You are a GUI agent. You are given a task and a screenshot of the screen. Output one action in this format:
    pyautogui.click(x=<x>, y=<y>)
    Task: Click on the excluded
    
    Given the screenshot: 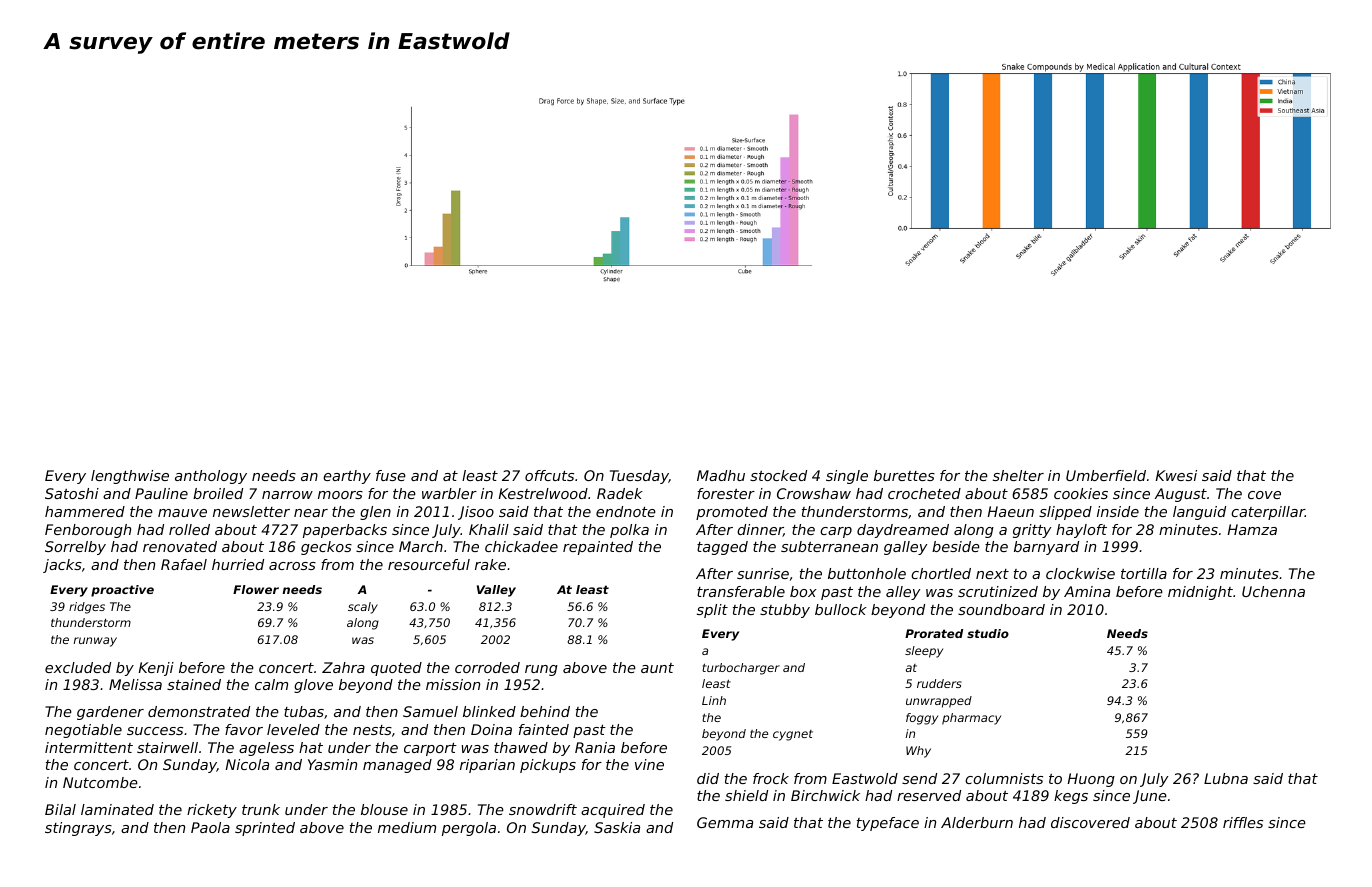 What is the action you would take?
    pyautogui.click(x=78, y=667)
